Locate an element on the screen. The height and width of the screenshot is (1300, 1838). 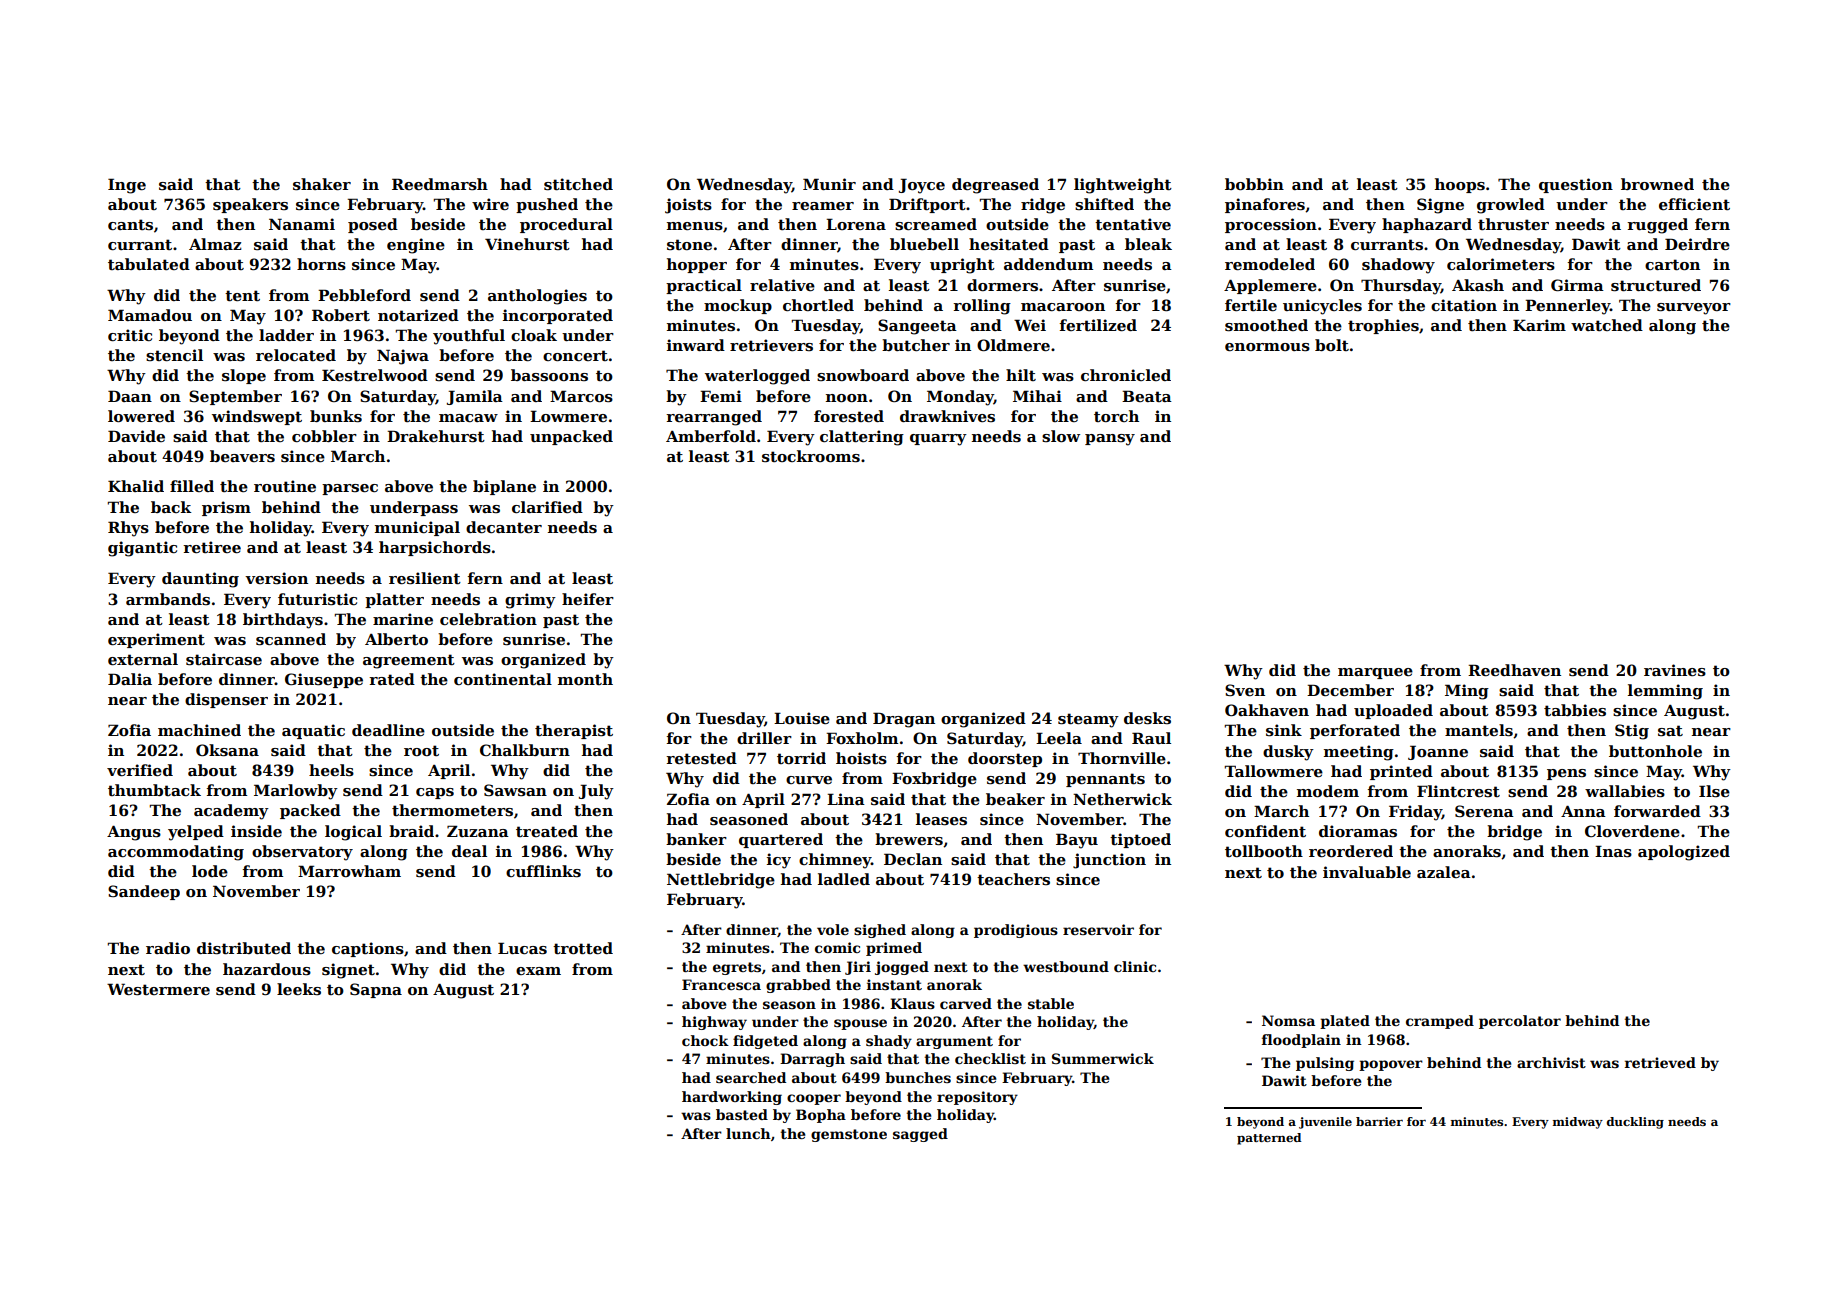
Darragh is located at coordinates (812, 1060).
